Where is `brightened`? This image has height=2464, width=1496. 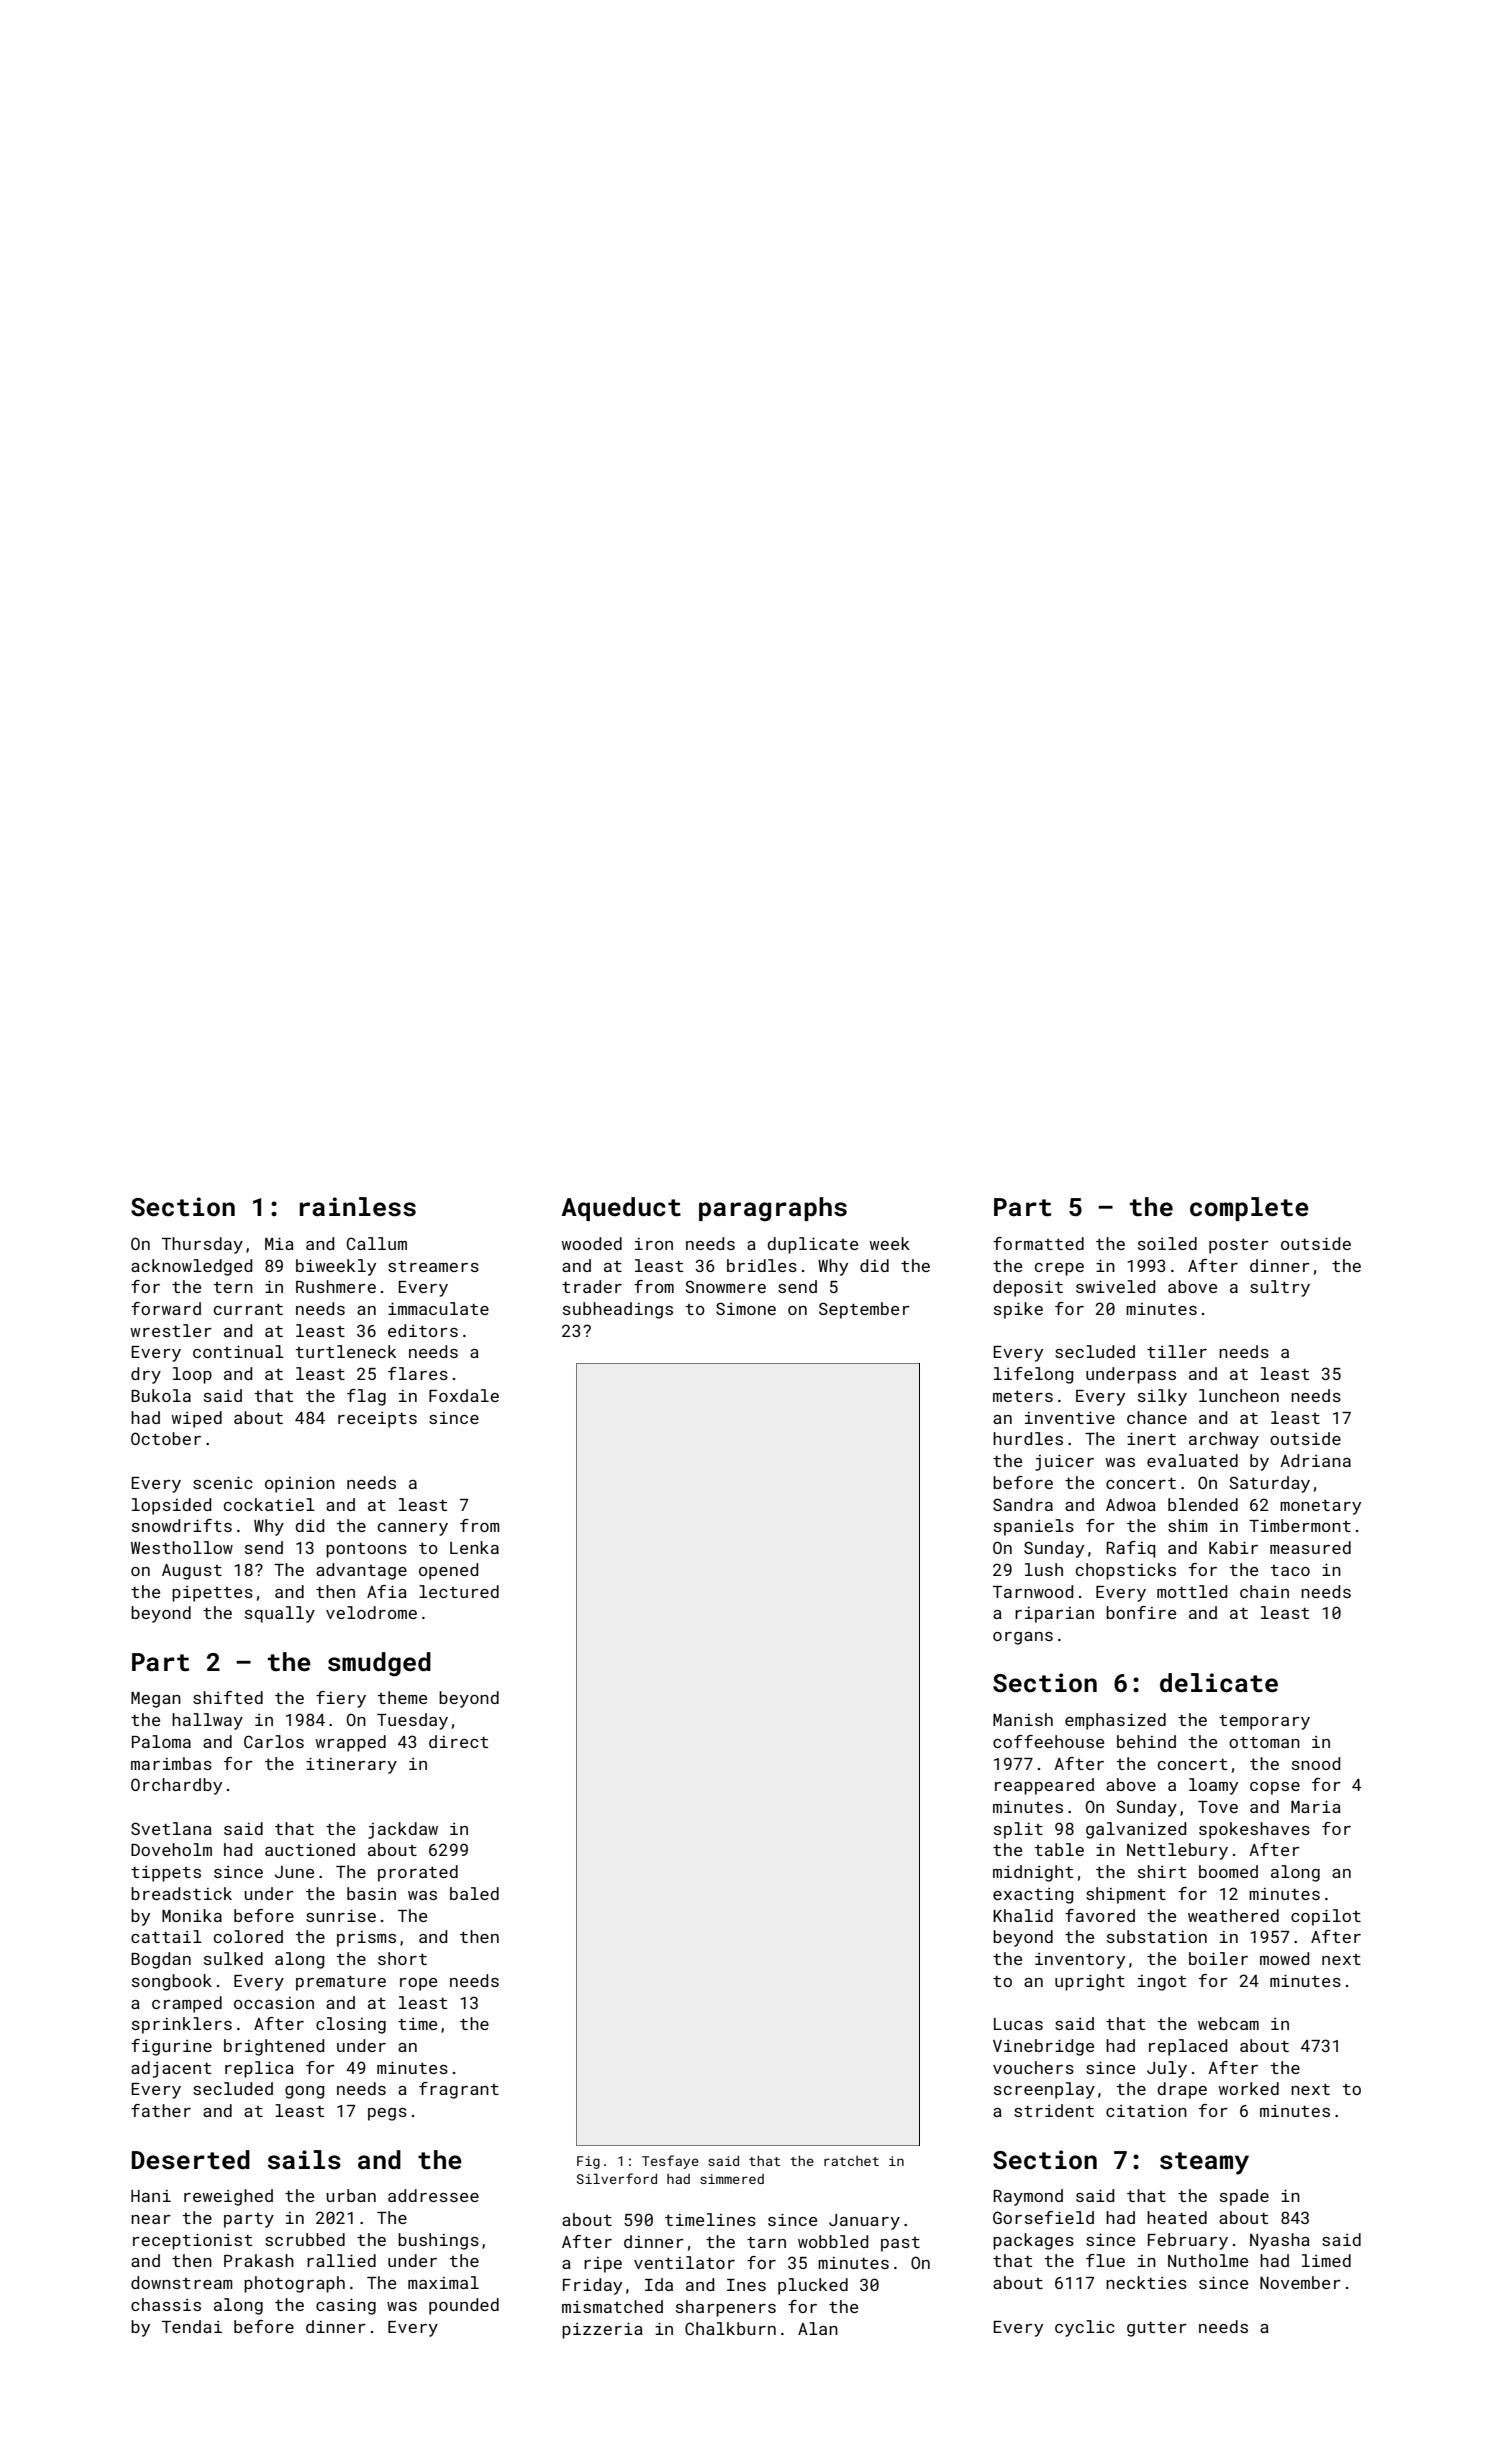 brightened is located at coordinates (274, 2047).
